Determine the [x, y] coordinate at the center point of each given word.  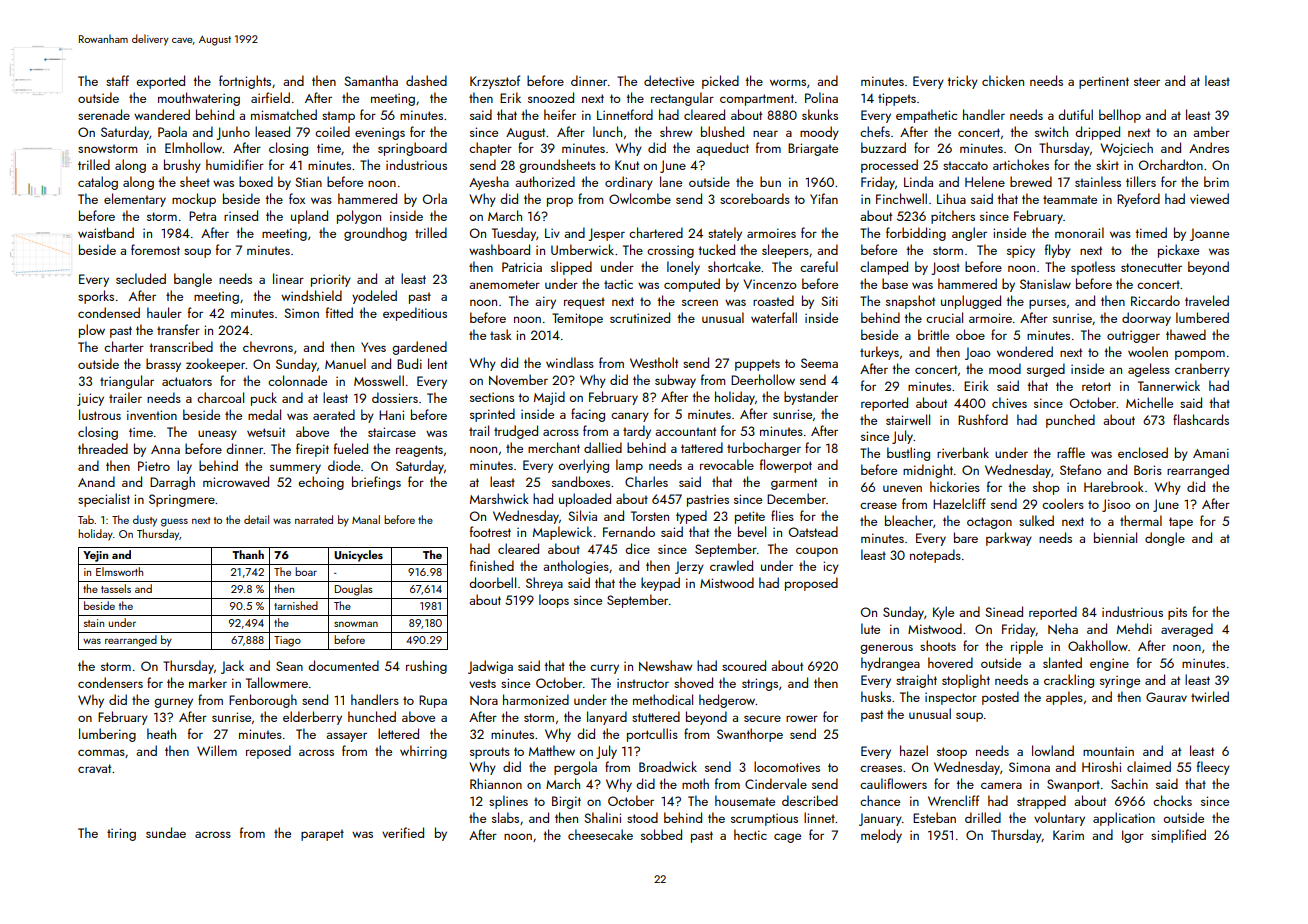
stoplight [966, 681]
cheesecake [600, 834]
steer [1147, 81]
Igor [1133, 836]
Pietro [154, 466]
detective [669, 80]
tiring [121, 834]
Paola [172, 131]
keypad [660, 584]
